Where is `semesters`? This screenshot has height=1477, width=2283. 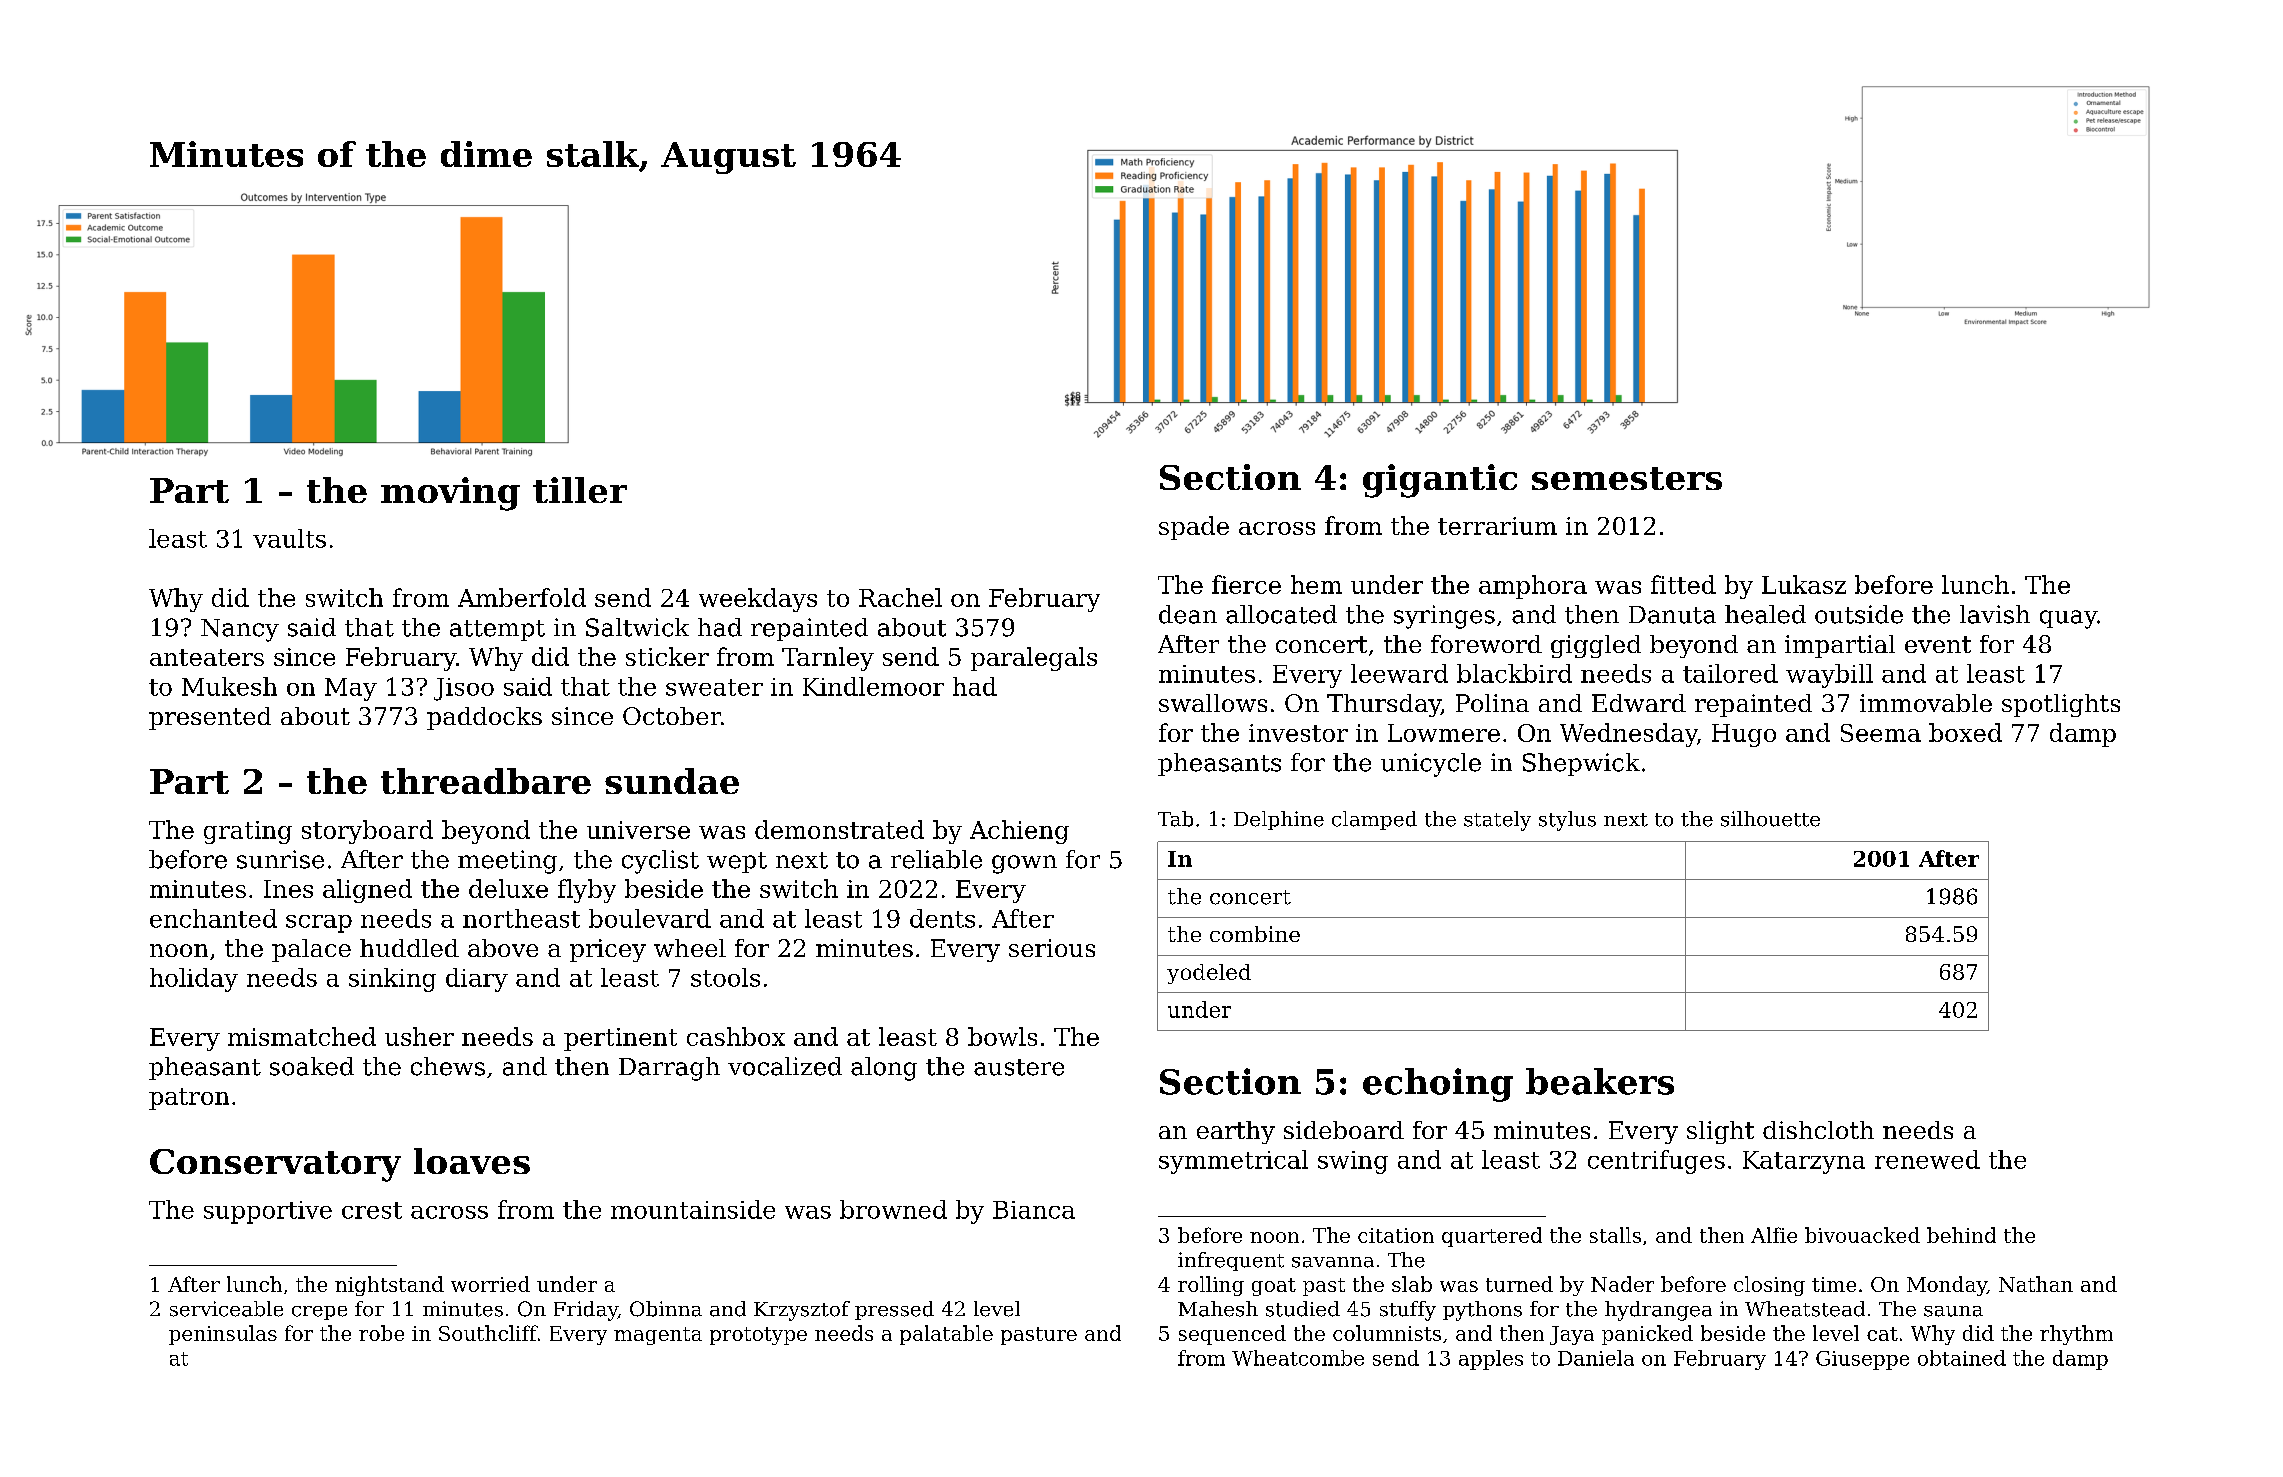 semesters is located at coordinates (1627, 478).
